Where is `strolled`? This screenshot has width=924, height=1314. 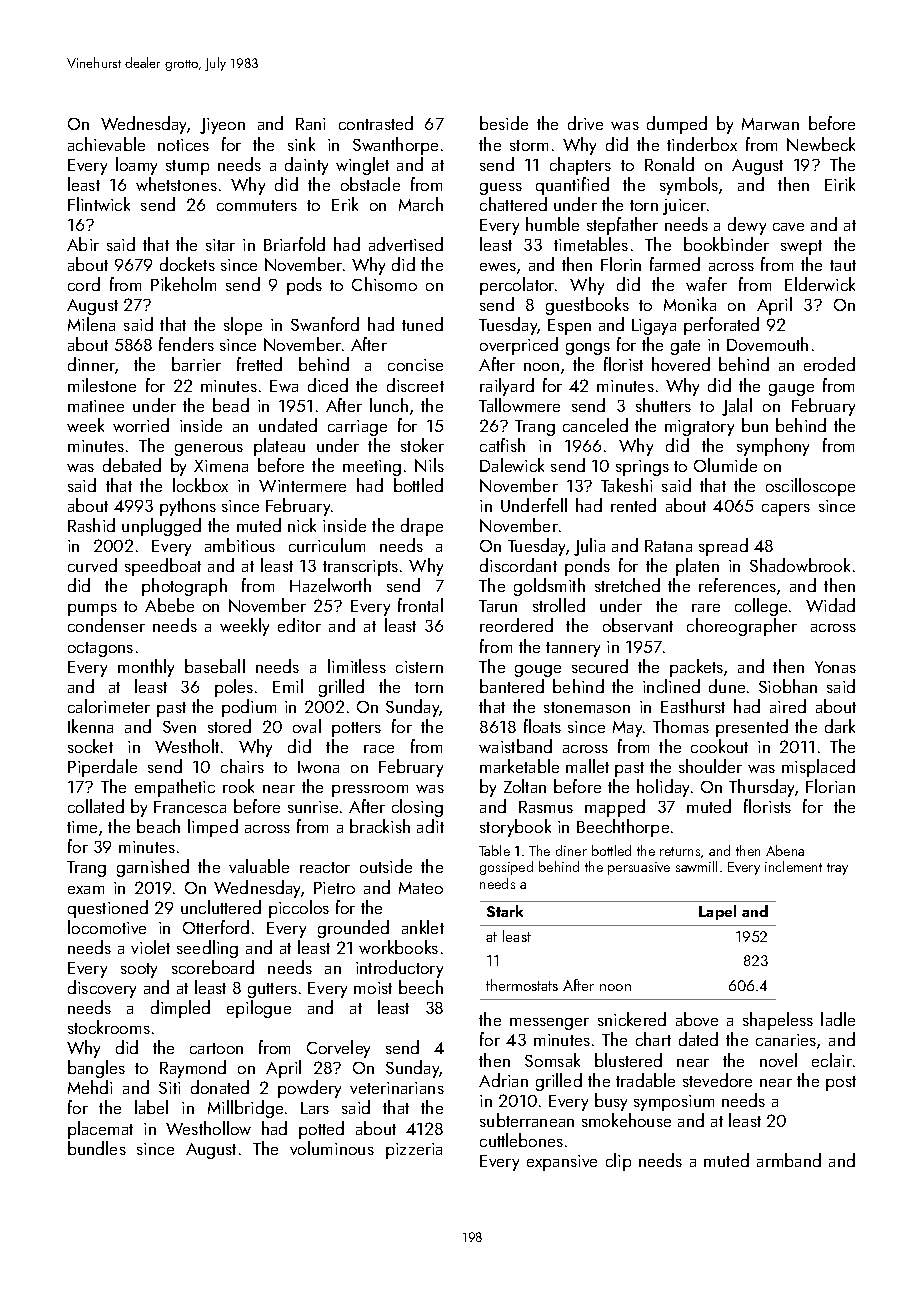 strolled is located at coordinates (559, 605).
